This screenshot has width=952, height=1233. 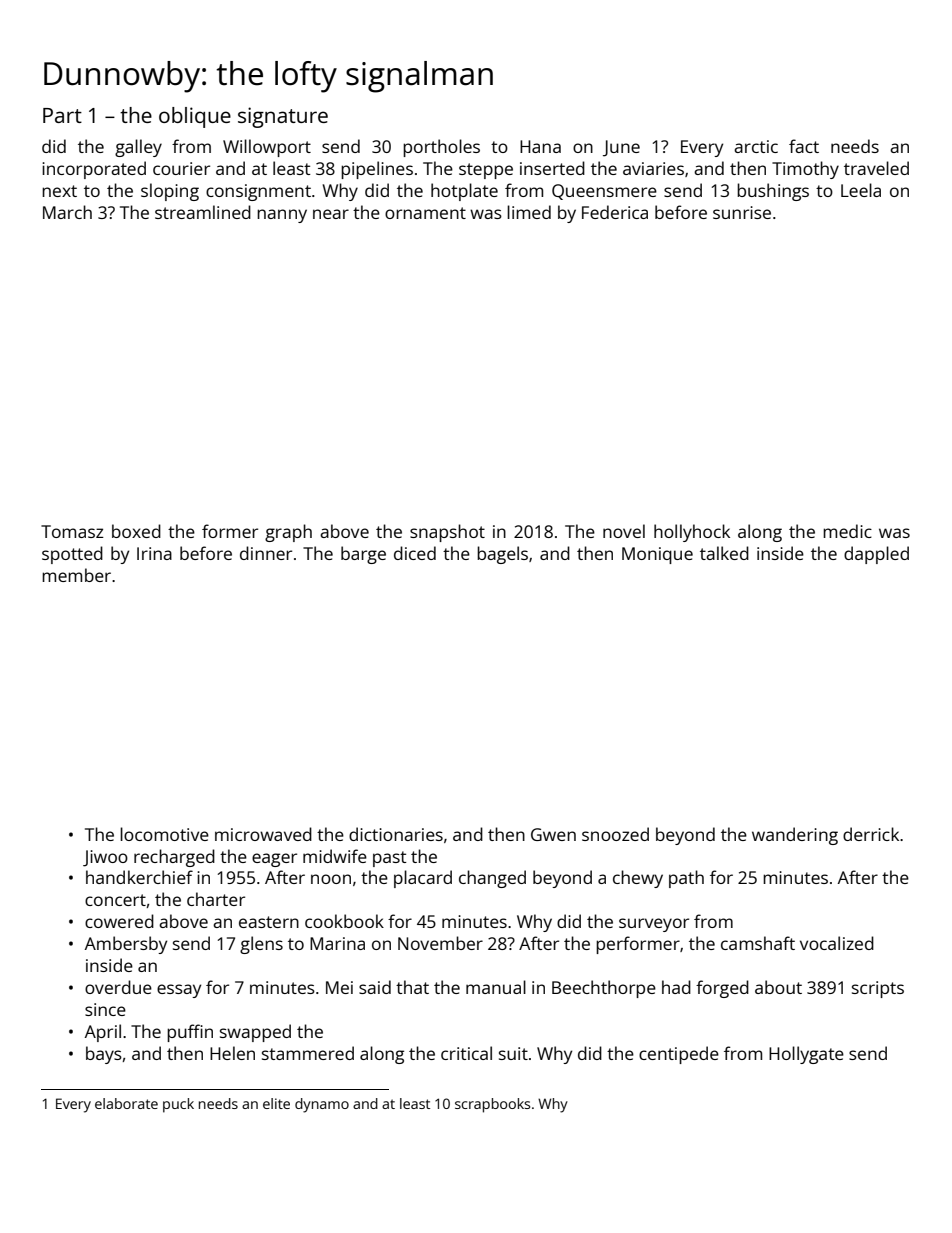 I want to click on novel, so click(x=624, y=531).
